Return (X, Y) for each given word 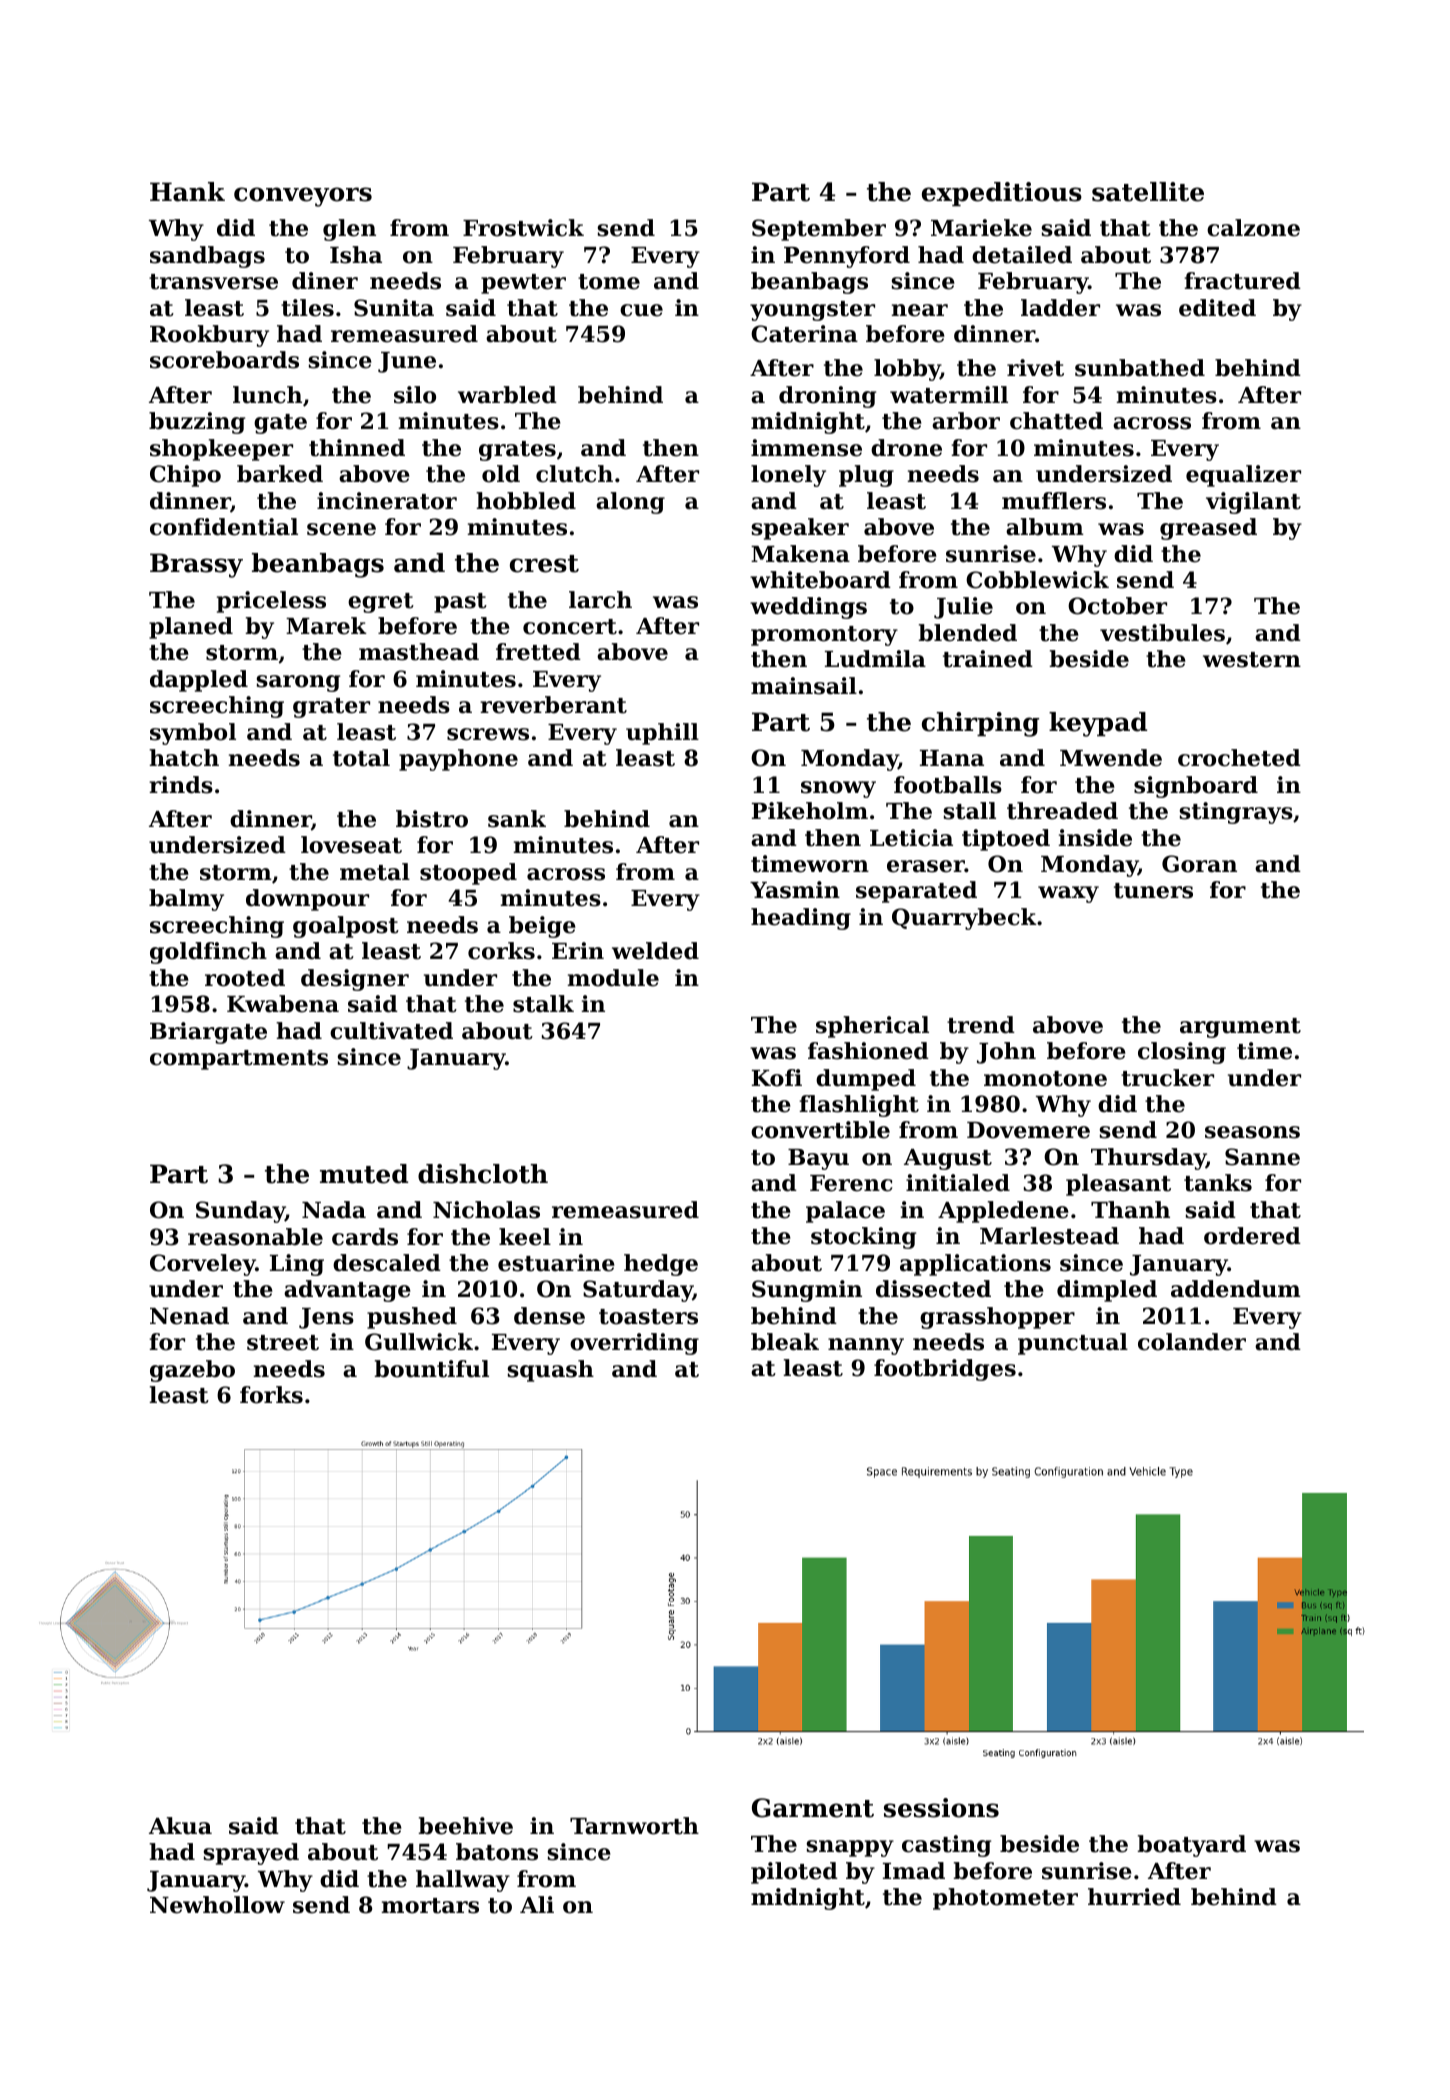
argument (1240, 1028)
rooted (245, 978)
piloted (794, 1873)
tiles (307, 308)
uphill (662, 734)
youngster (812, 311)
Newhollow (217, 1905)
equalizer (1243, 476)
